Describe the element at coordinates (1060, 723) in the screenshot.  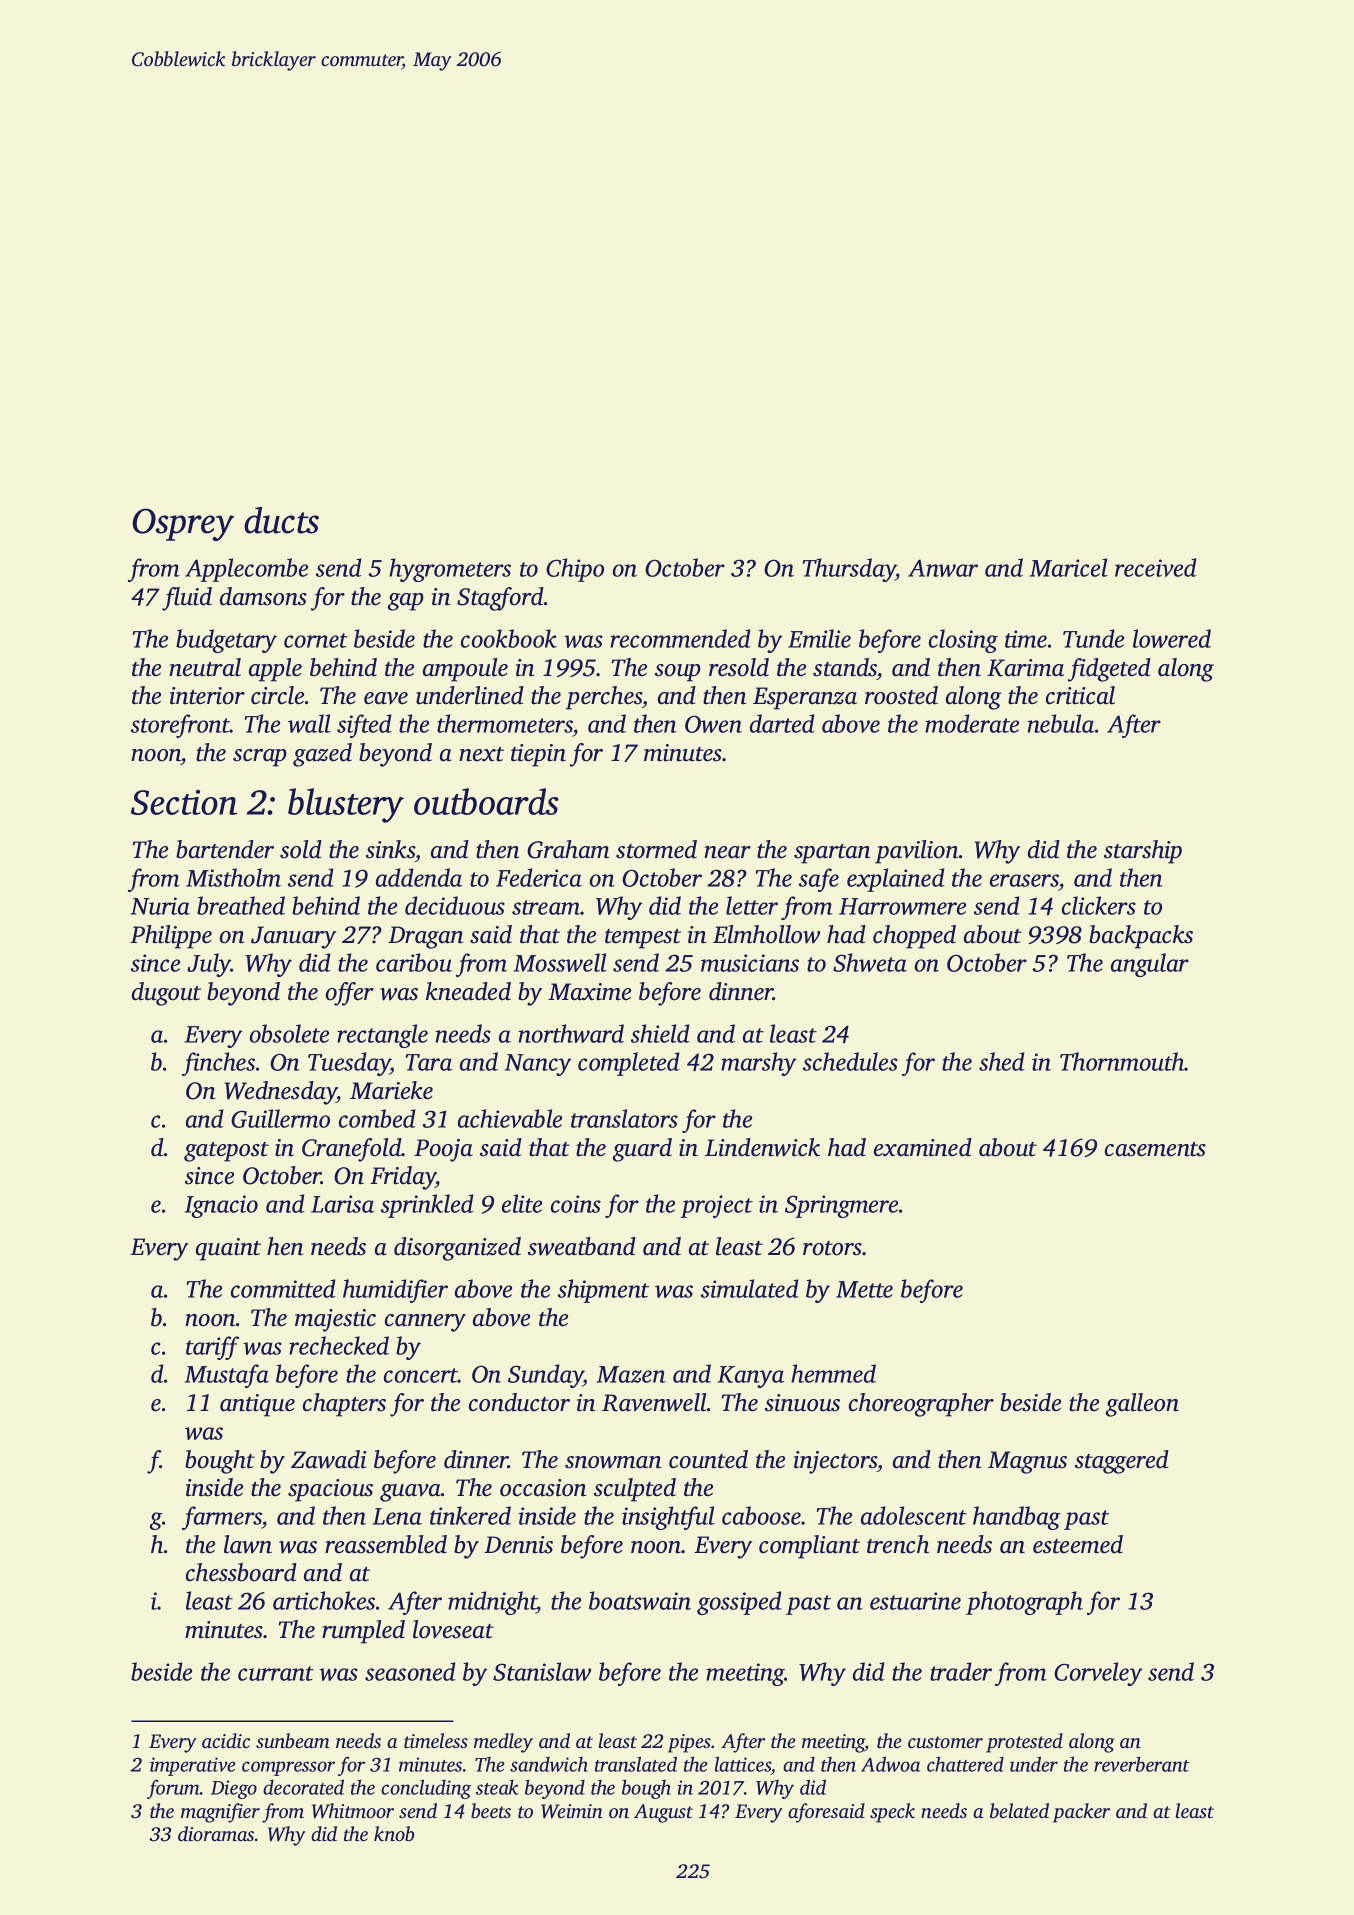
I see `nebula` at that location.
